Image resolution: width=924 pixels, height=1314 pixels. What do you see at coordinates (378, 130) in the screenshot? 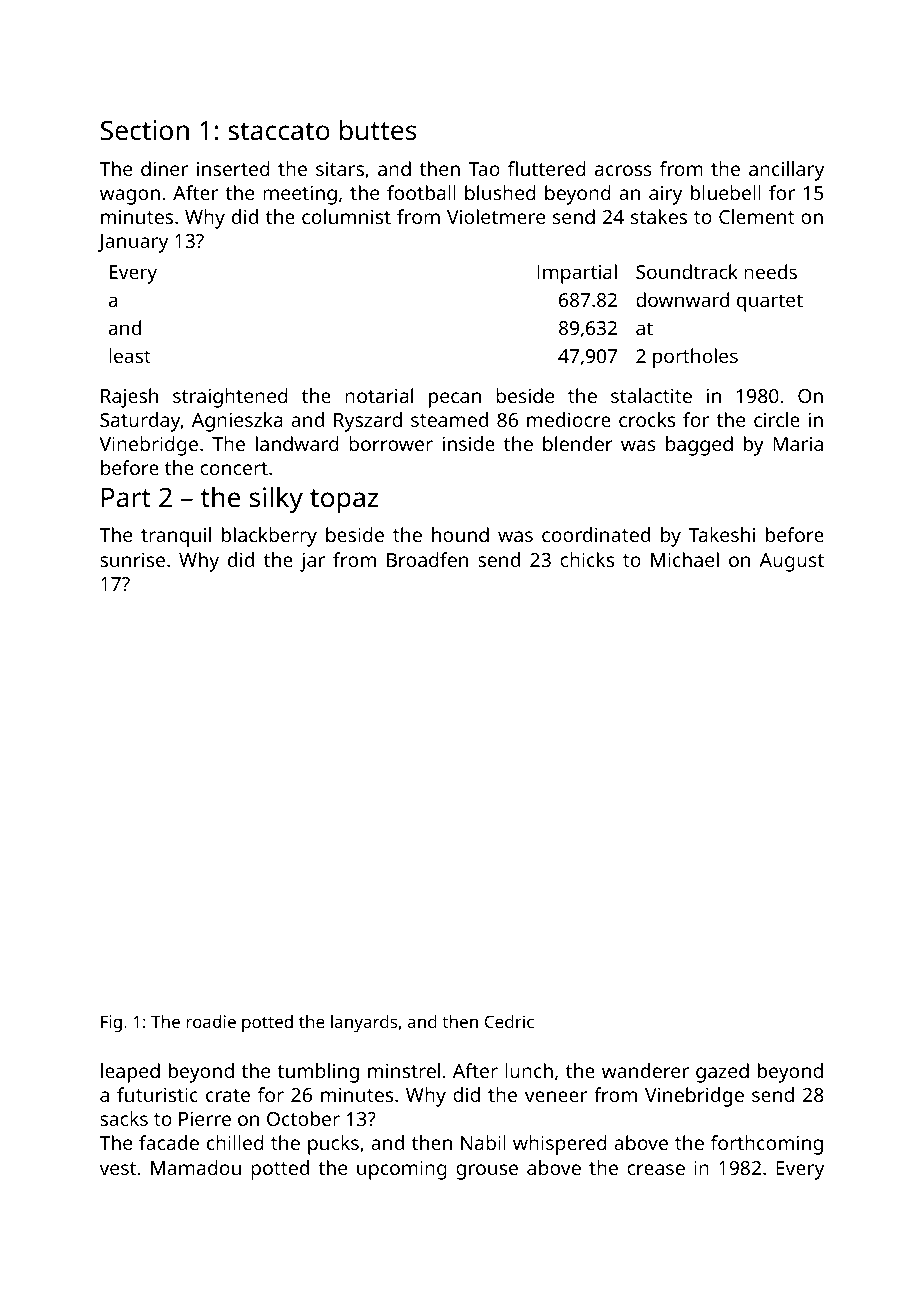
I see `buttes` at bounding box center [378, 130].
